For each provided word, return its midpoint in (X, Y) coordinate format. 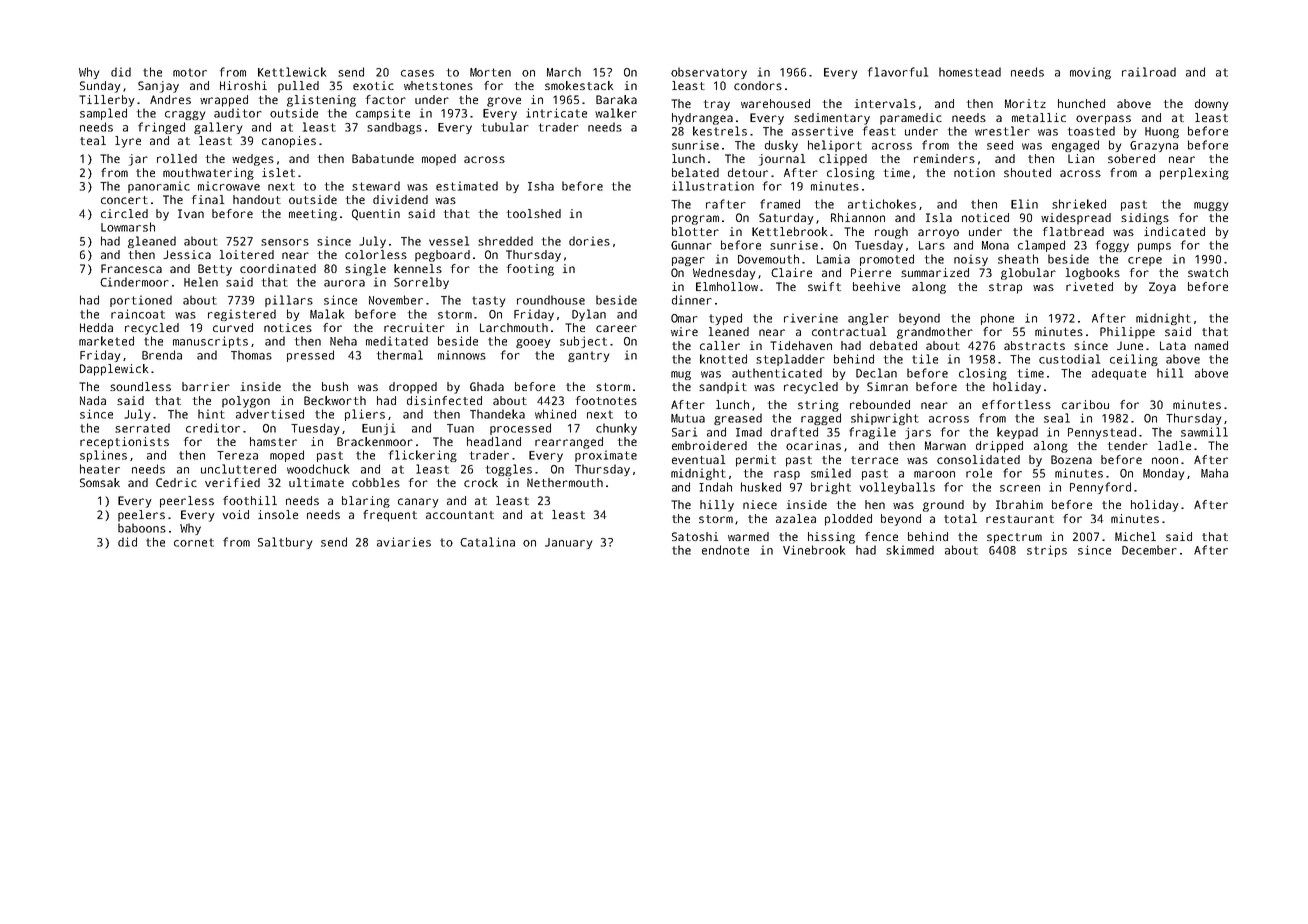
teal (93, 140)
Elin (1024, 204)
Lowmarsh (128, 227)
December (1149, 550)
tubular (505, 127)
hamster (273, 441)
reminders (944, 158)
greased (738, 419)
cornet (194, 542)
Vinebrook (814, 550)
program (695, 220)
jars (918, 433)
